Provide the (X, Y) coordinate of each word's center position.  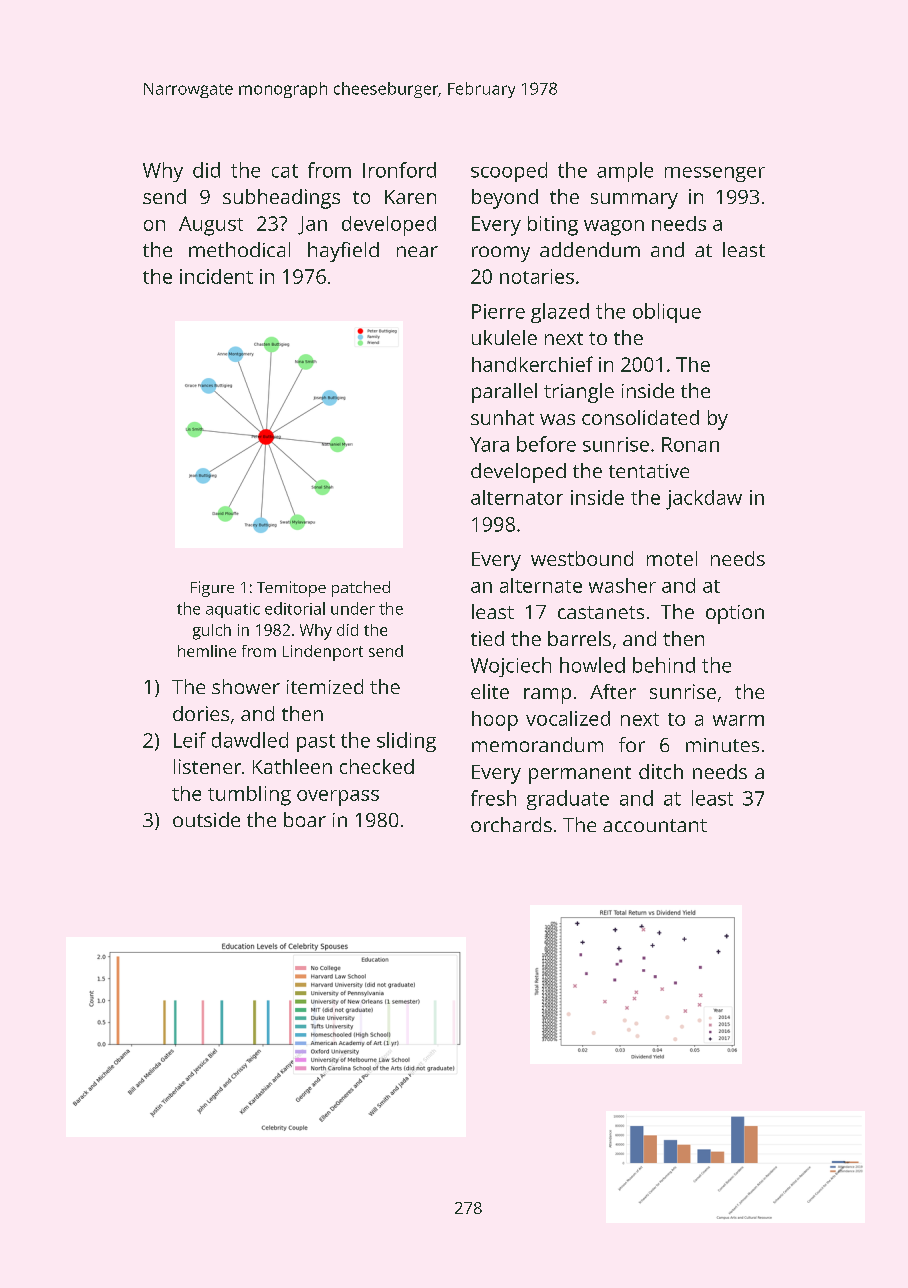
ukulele (504, 337)
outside (206, 819)
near (417, 251)
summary (634, 201)
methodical (239, 249)
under (353, 608)
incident (216, 276)
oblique (667, 313)
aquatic (233, 610)
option (735, 614)
